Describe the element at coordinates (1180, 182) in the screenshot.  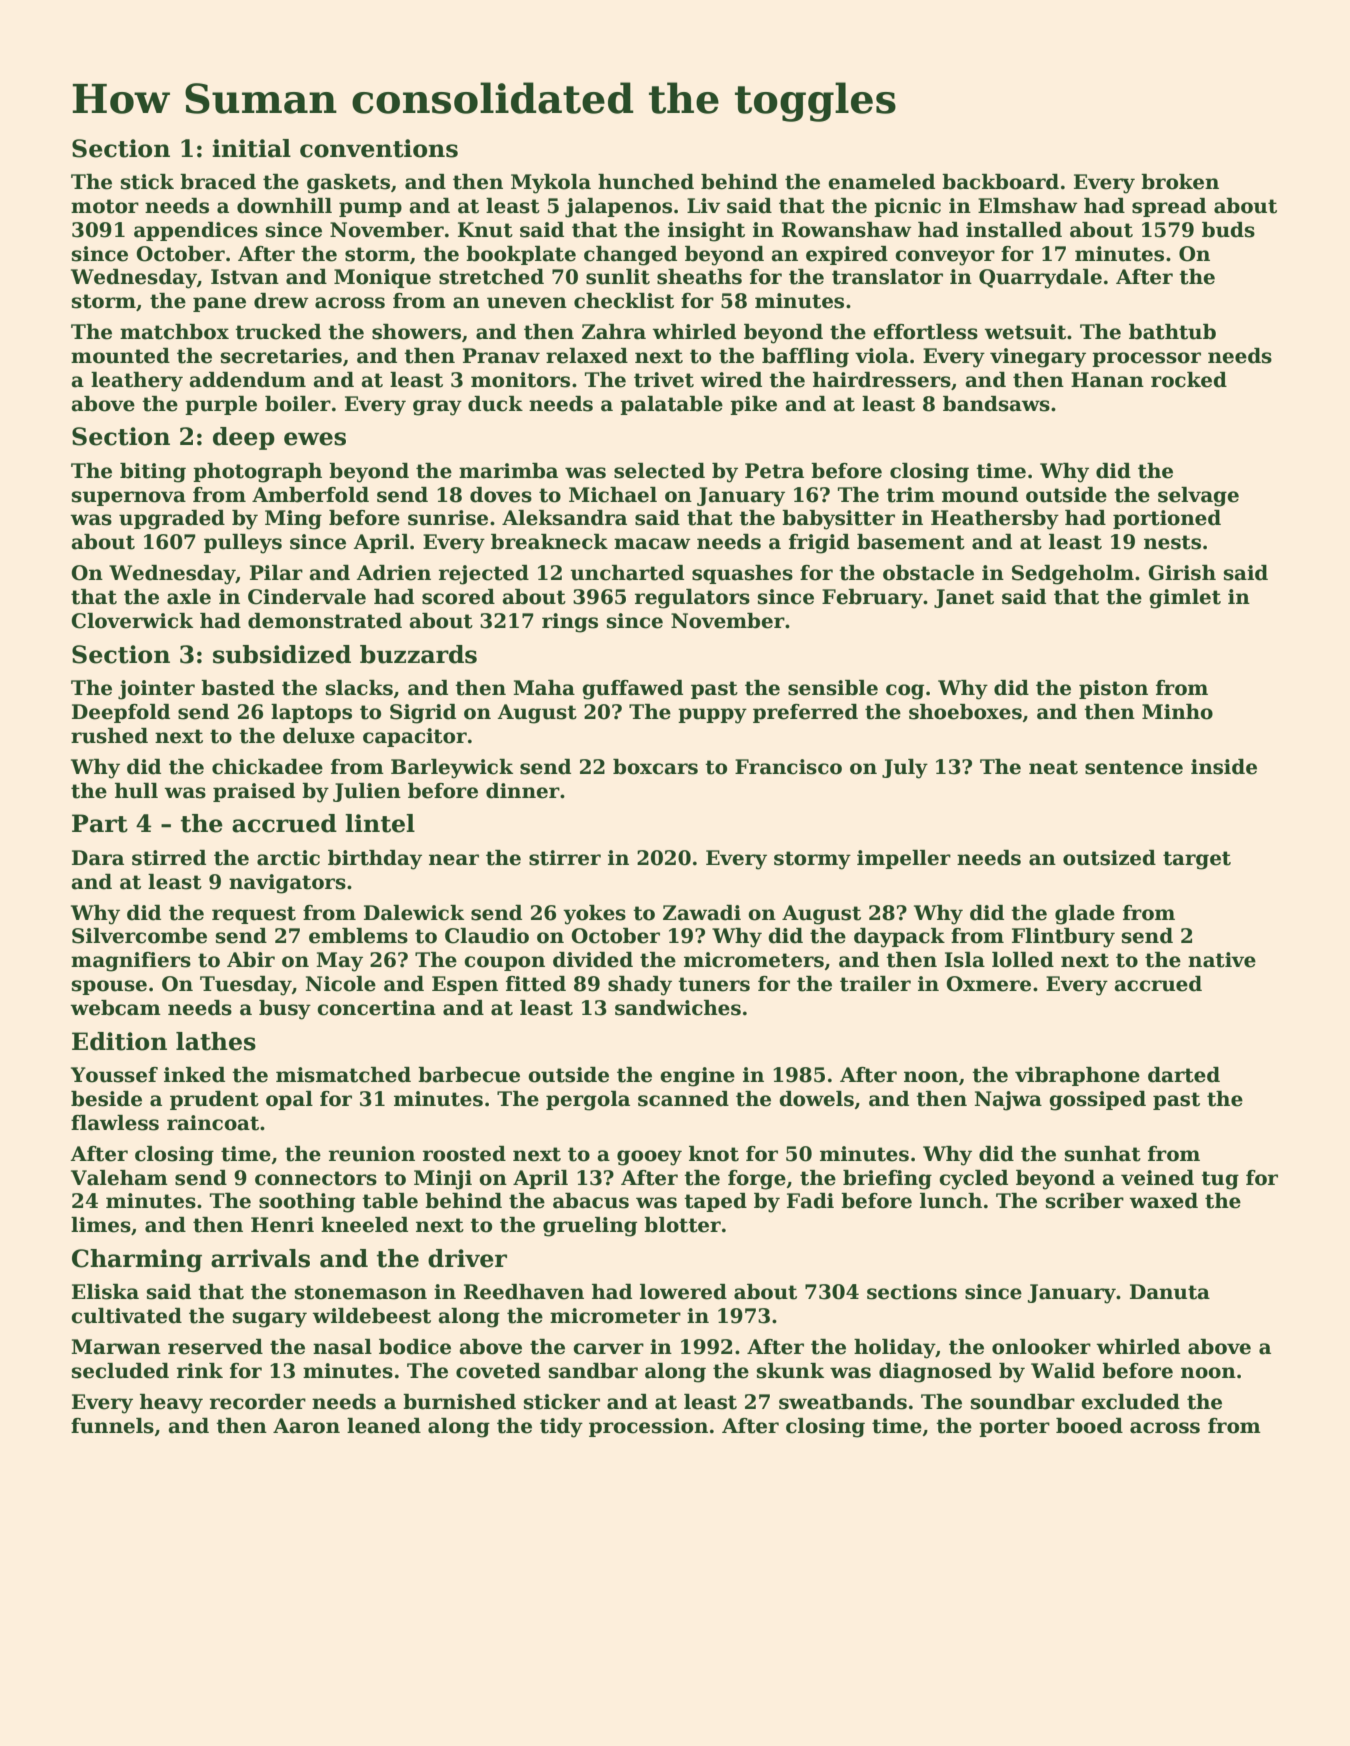
I see `broken` at that location.
